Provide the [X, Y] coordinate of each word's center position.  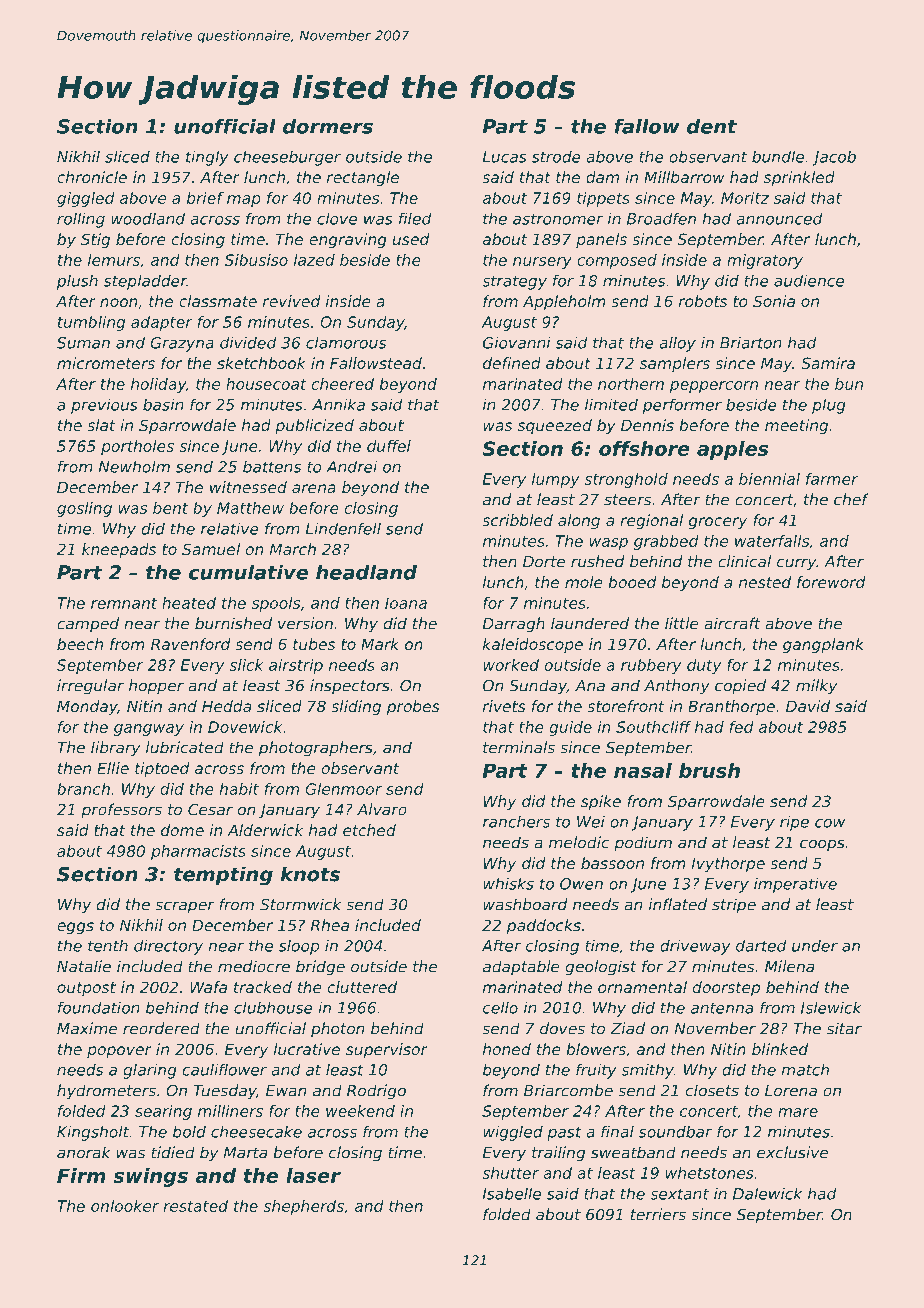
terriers [658, 1214]
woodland [148, 218]
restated [195, 1206]
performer [682, 406]
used [411, 239]
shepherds [303, 1207]
